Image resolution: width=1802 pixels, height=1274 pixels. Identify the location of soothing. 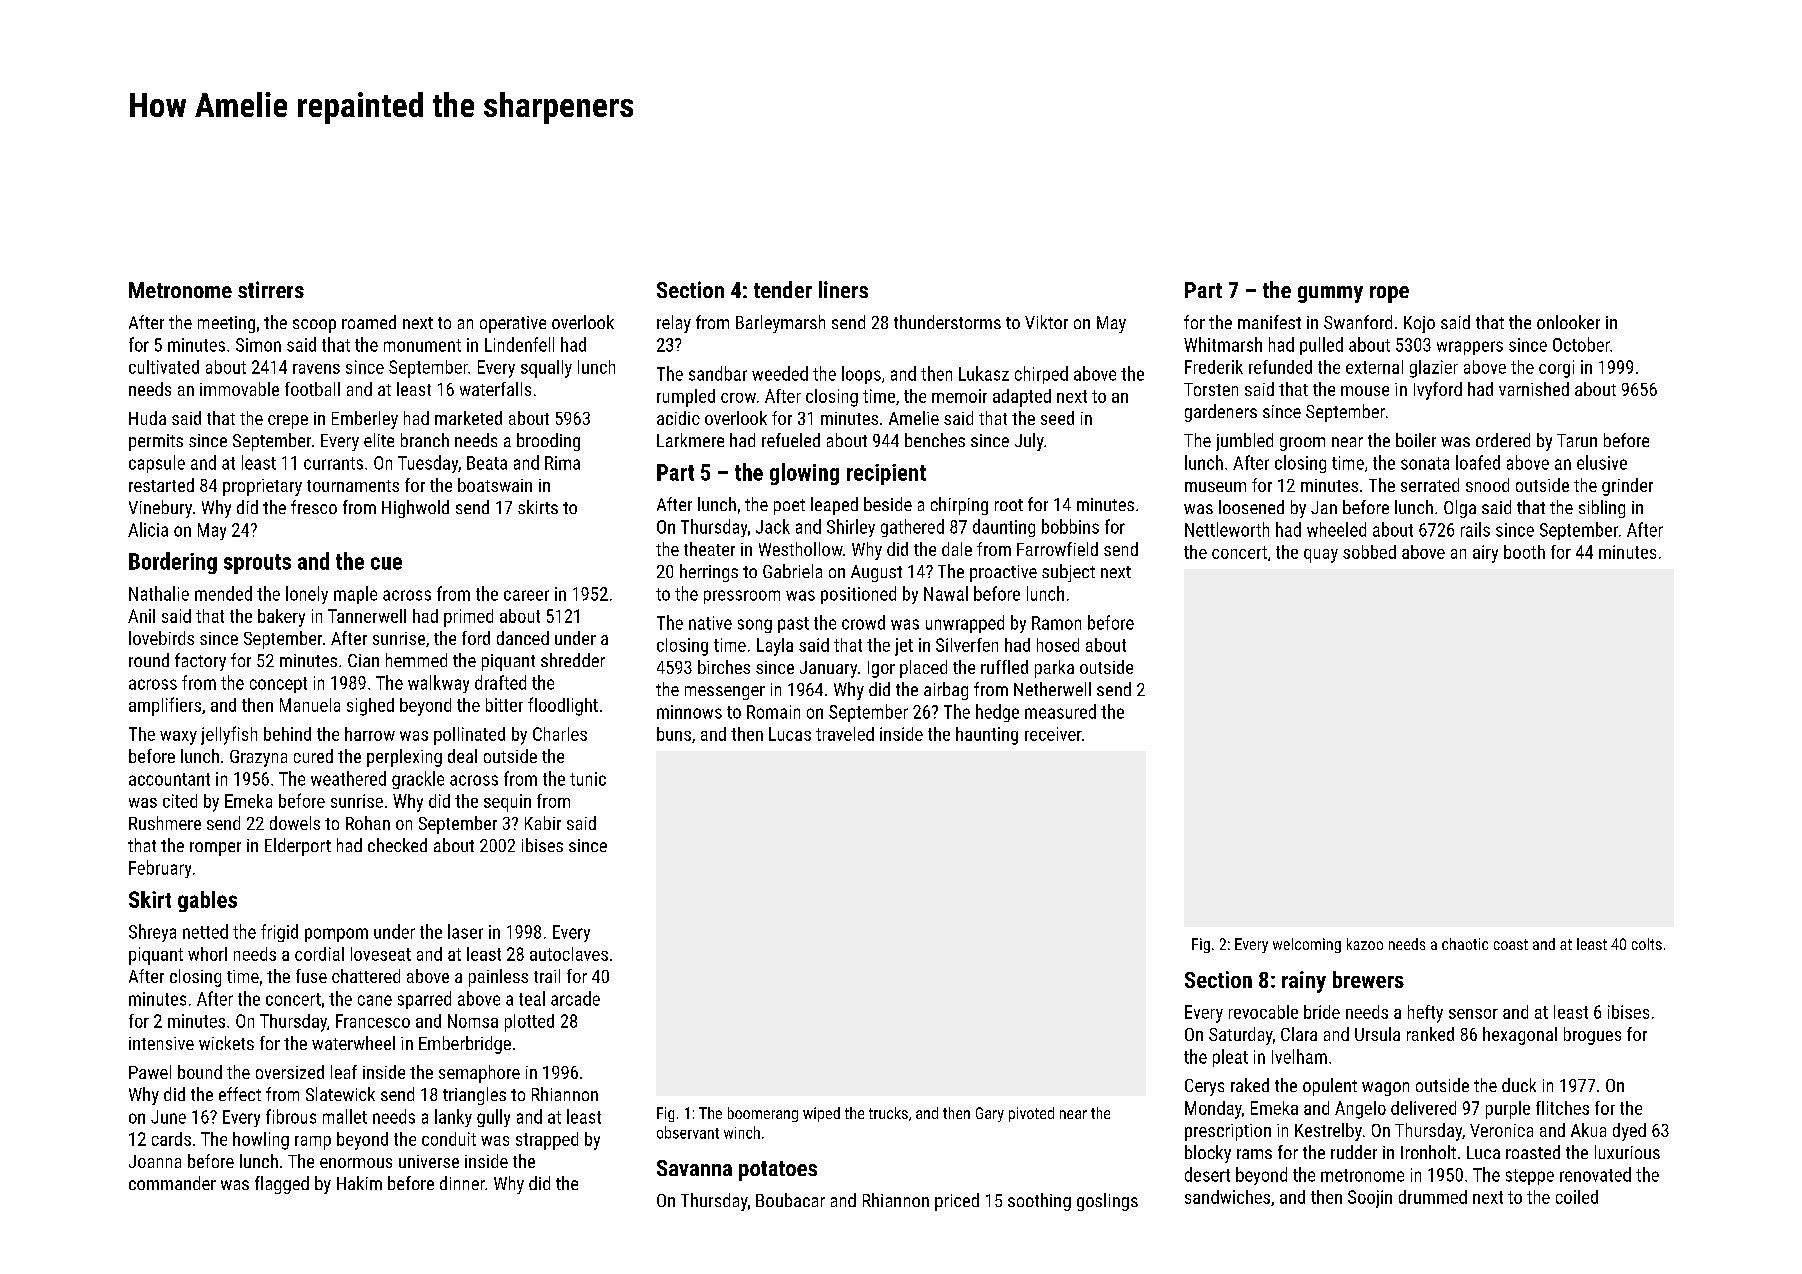
(1039, 1202).
